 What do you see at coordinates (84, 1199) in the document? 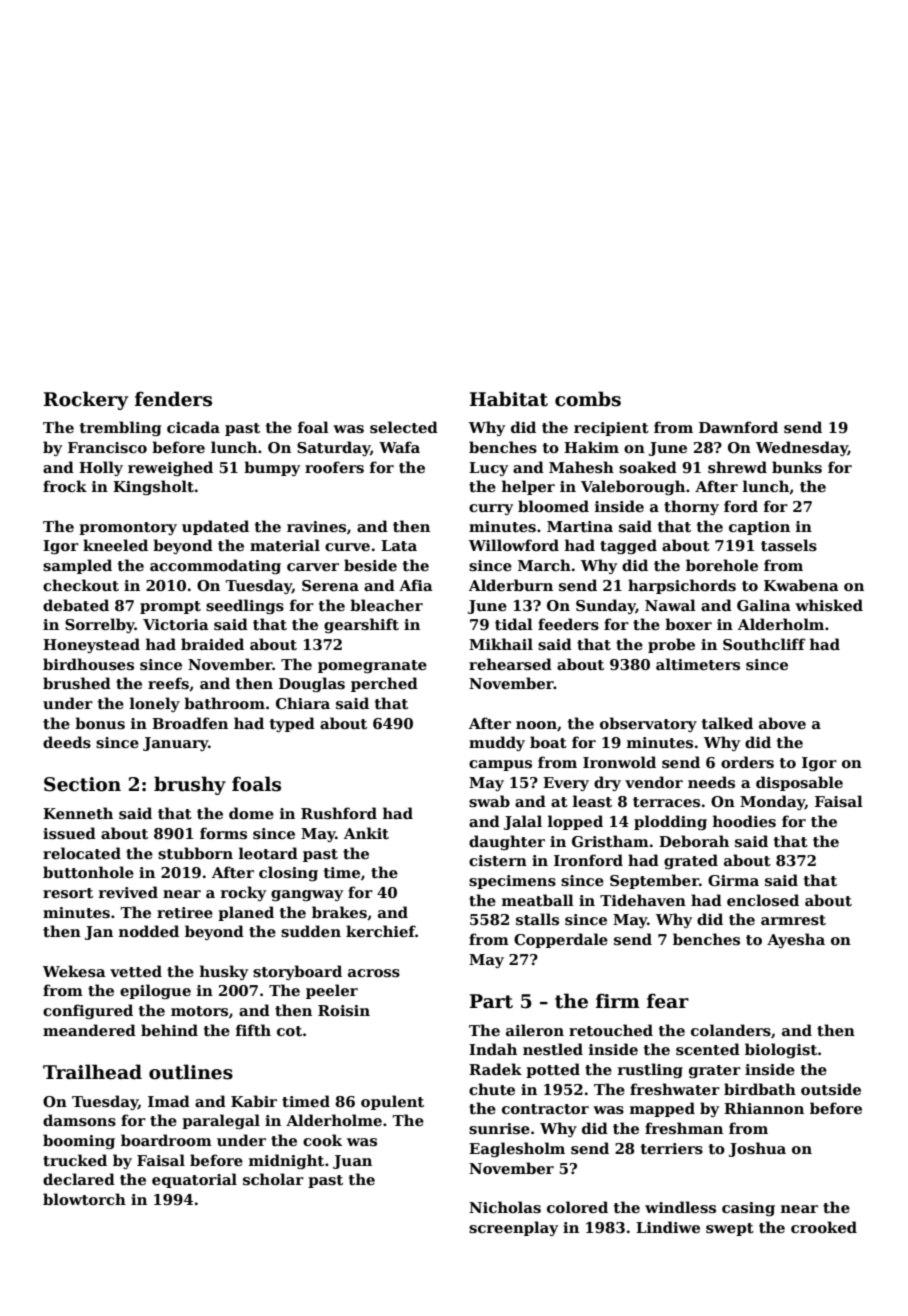
I see `blowtorch` at bounding box center [84, 1199].
